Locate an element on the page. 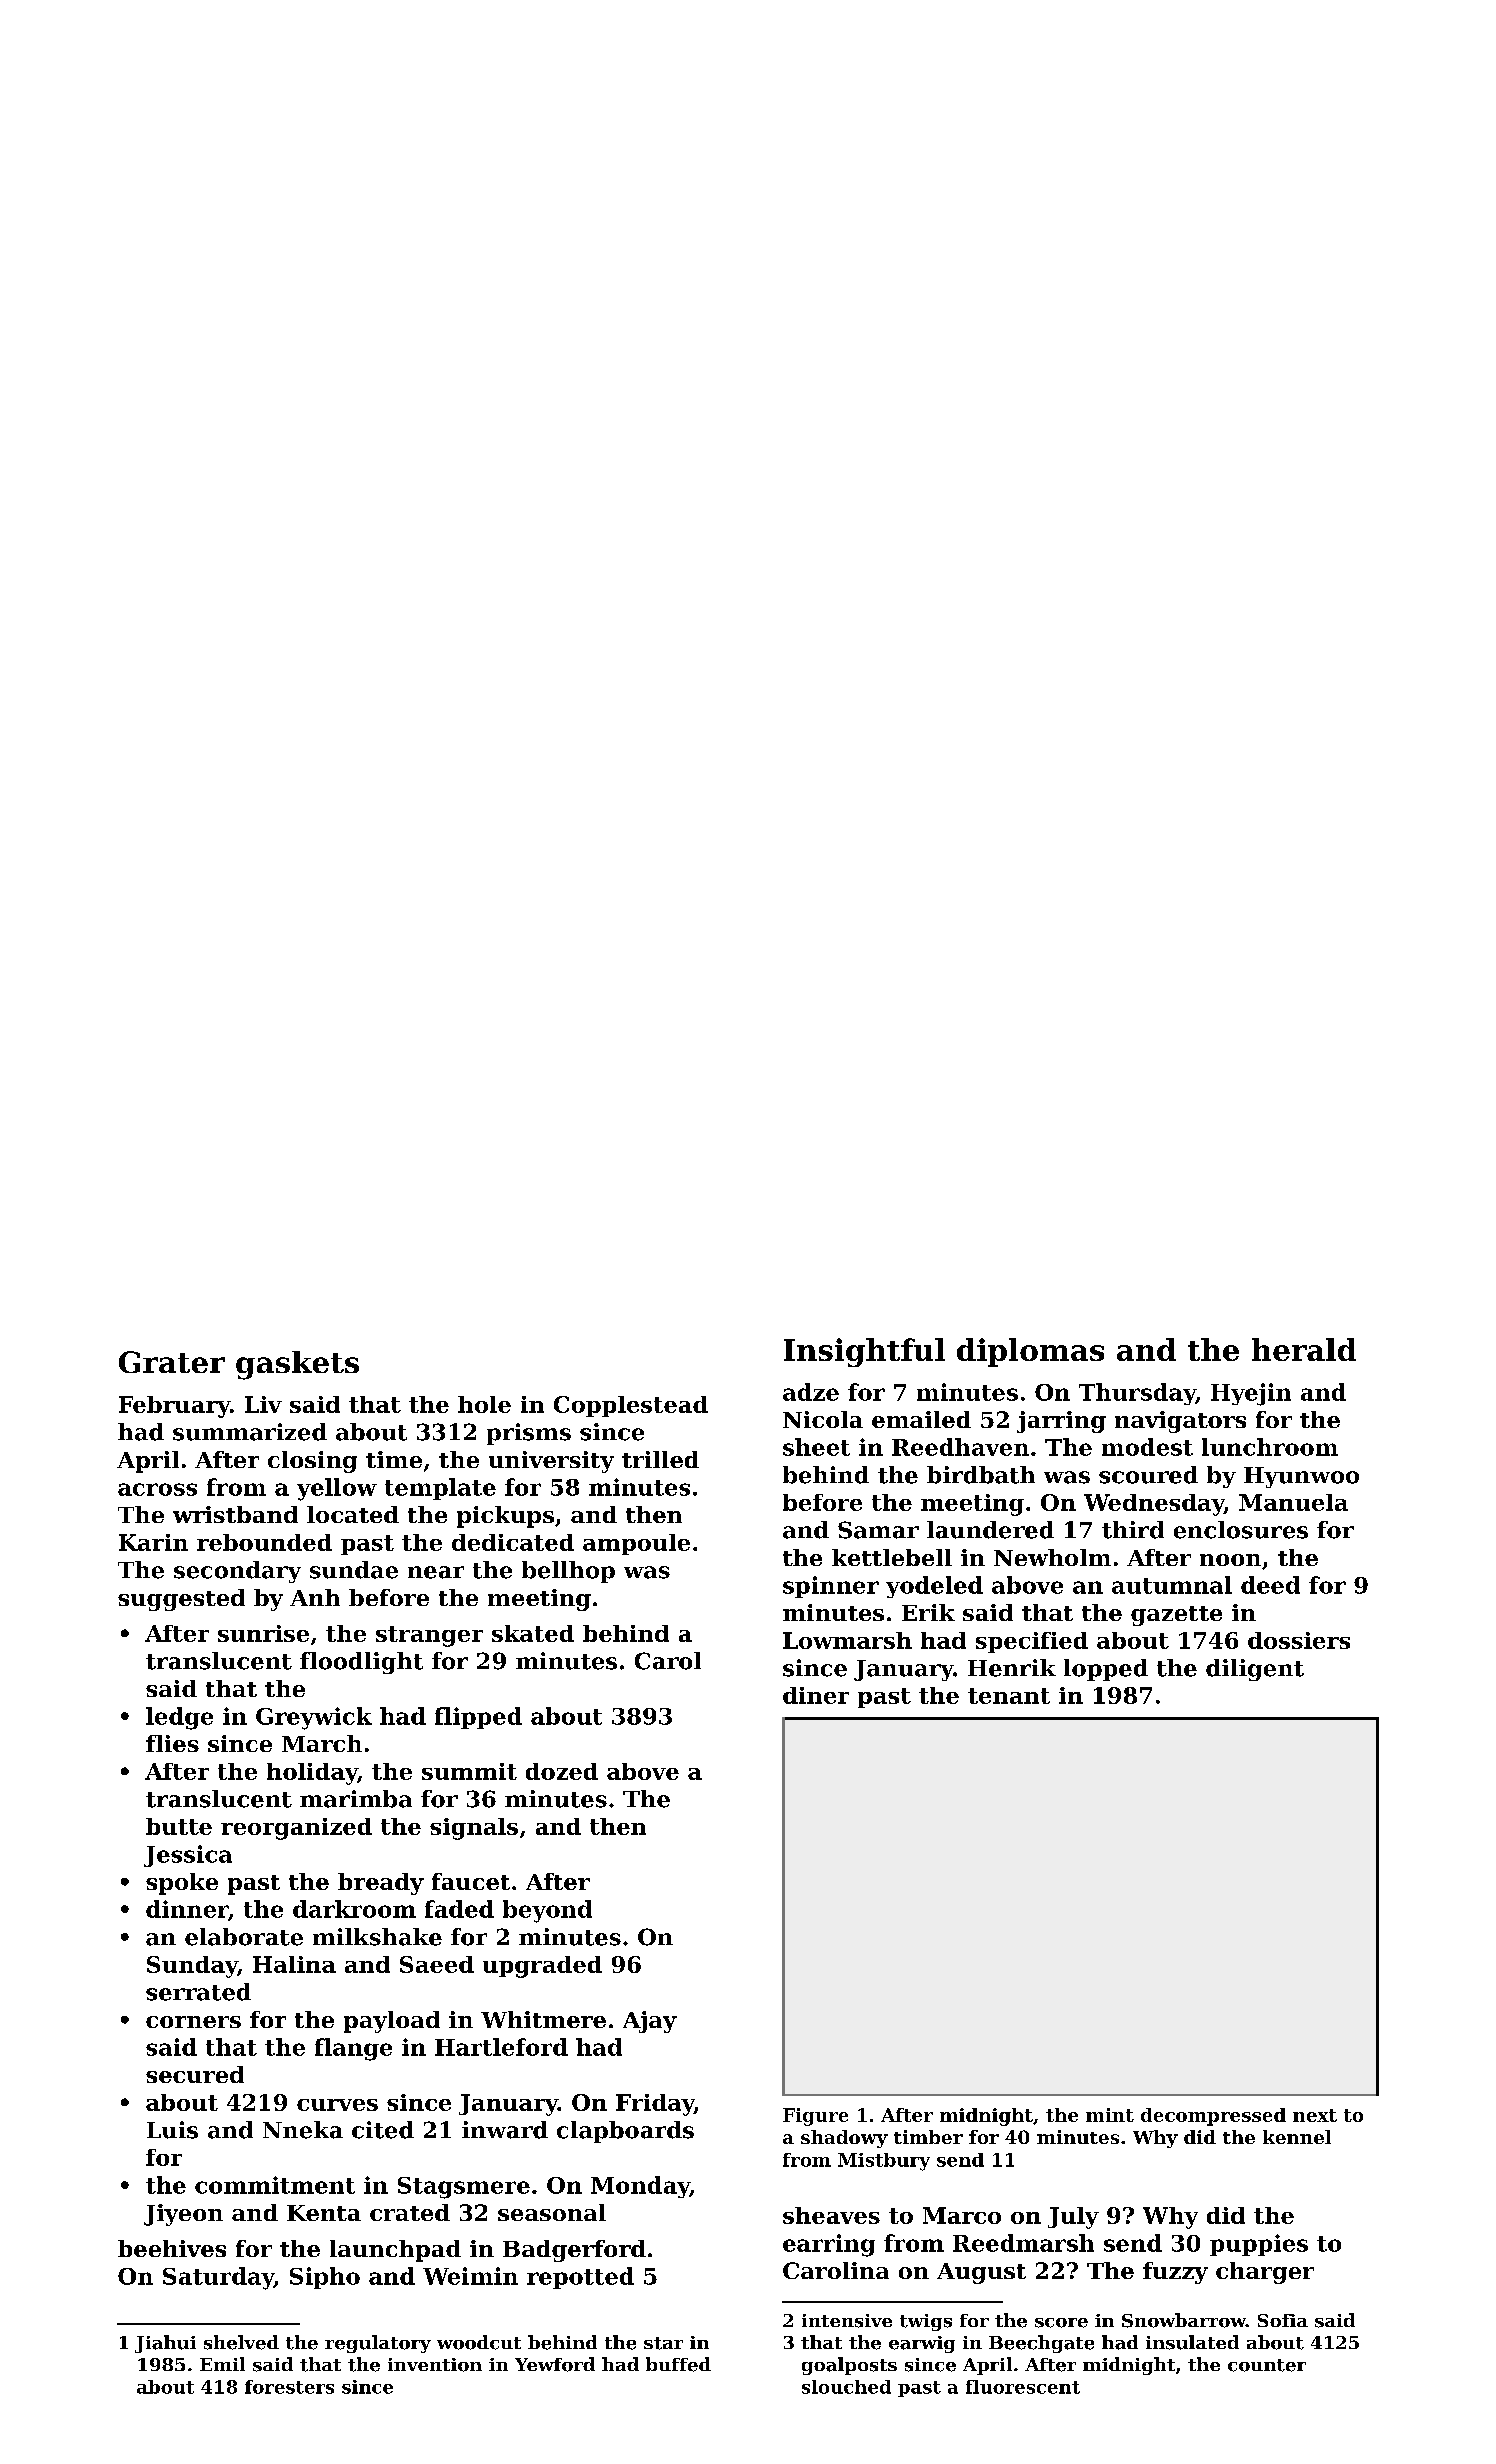 Image resolution: width=1496 pixels, height=2464 pixels. signals is located at coordinates (474, 1829).
